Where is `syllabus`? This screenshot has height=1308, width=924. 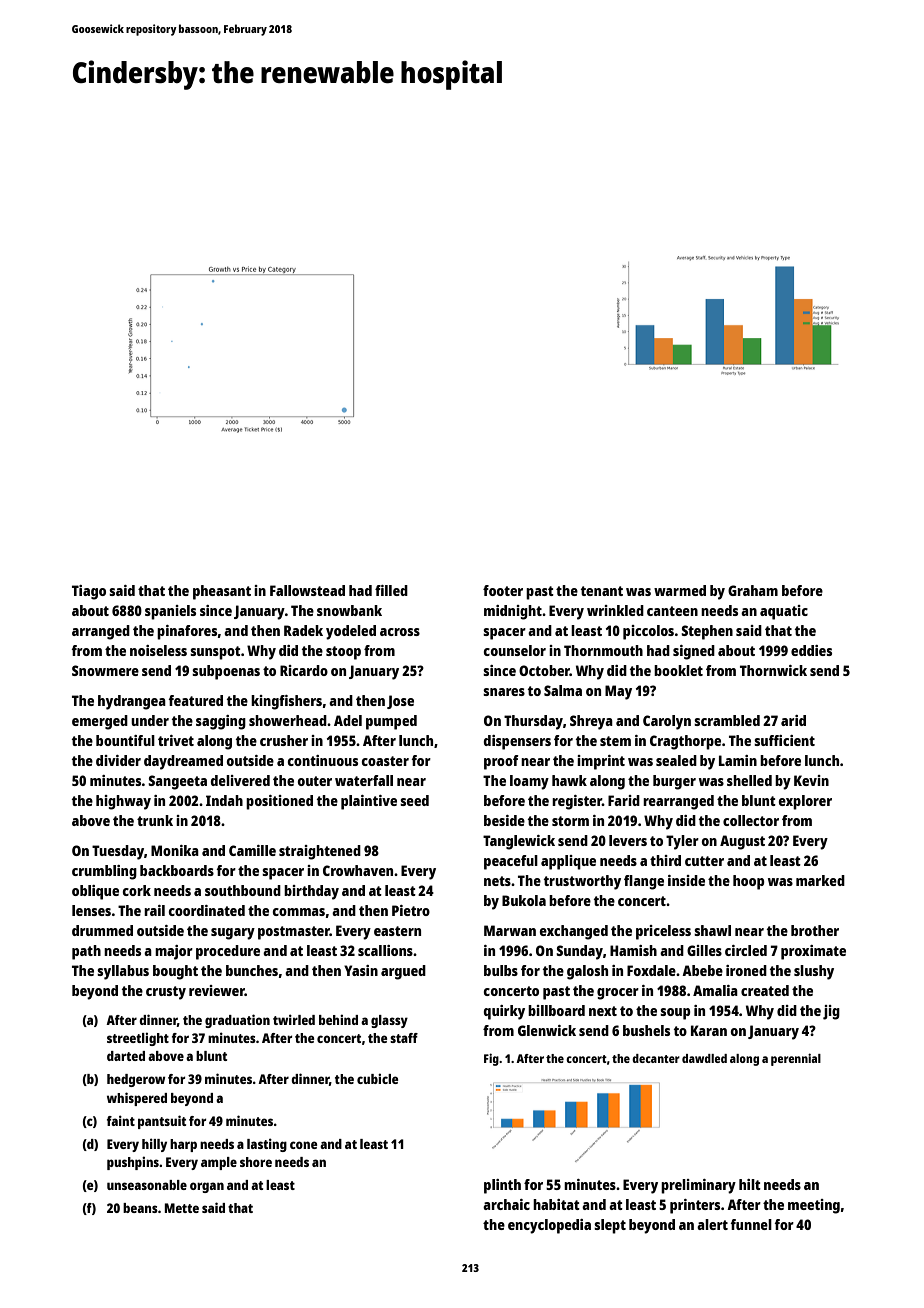 syllabus is located at coordinates (123, 972).
